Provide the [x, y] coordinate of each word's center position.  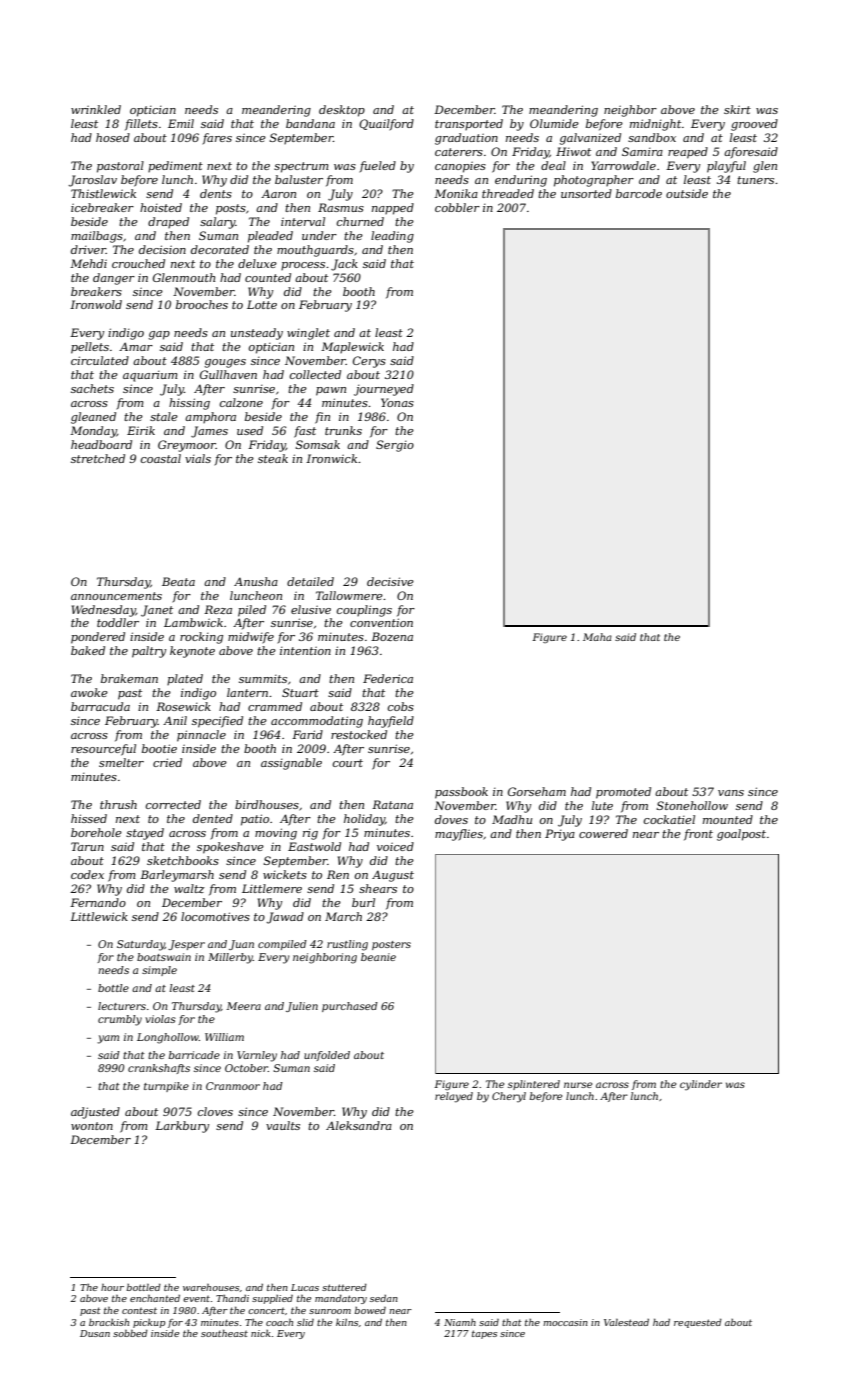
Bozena [392, 636]
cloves [215, 1111]
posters [391, 945]
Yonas [397, 402]
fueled [377, 167]
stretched [98, 458]
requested [698, 1323]
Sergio [395, 446]
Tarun [87, 846]
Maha [597, 637]
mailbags [97, 237]
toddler [118, 622]
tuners [755, 180]
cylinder [701, 1085]
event [196, 1298]
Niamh [460, 1322]
